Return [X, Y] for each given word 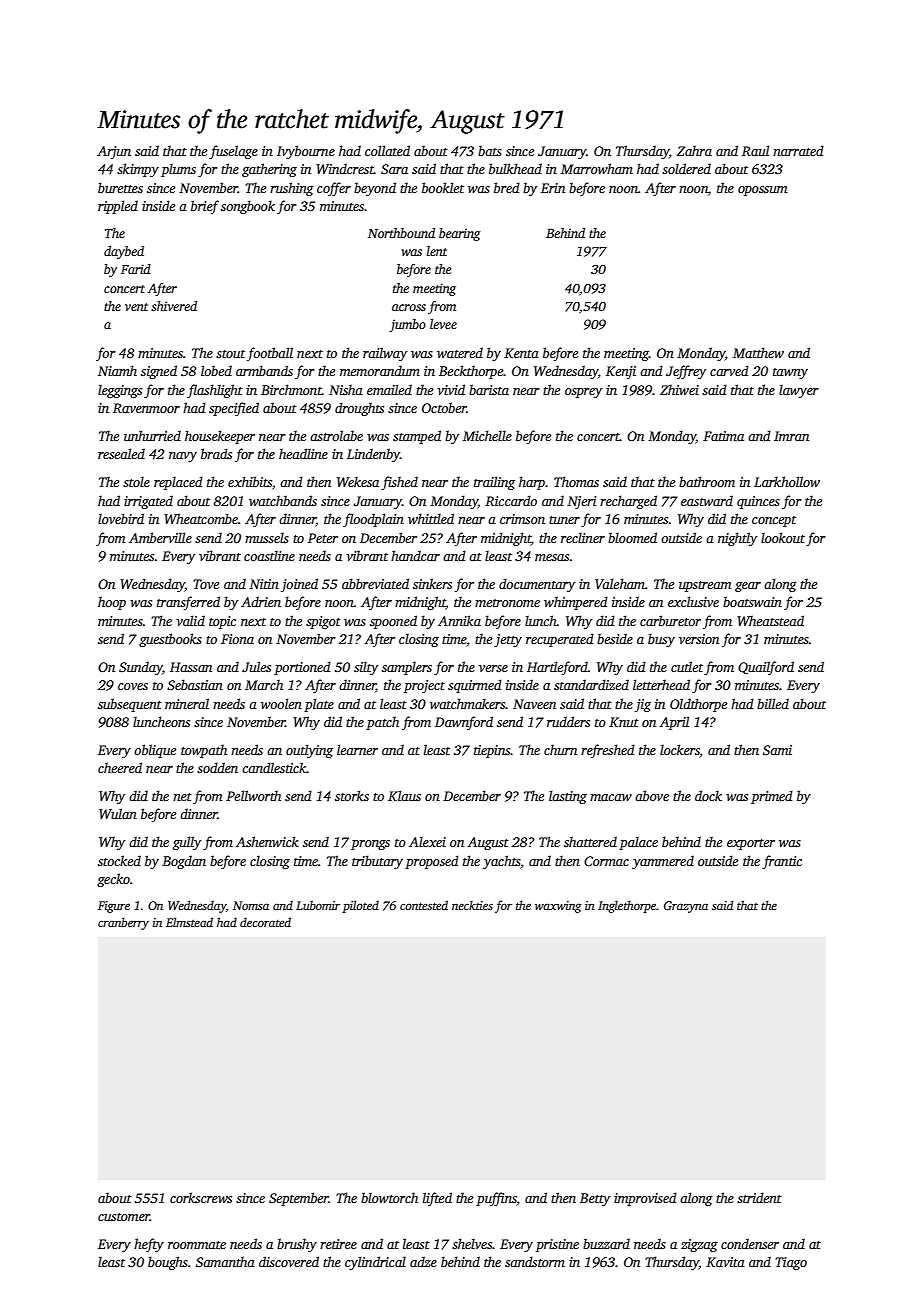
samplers [407, 668]
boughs [168, 1263]
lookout [783, 537]
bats [490, 150]
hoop [112, 603]
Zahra [694, 150]
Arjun [114, 152]
